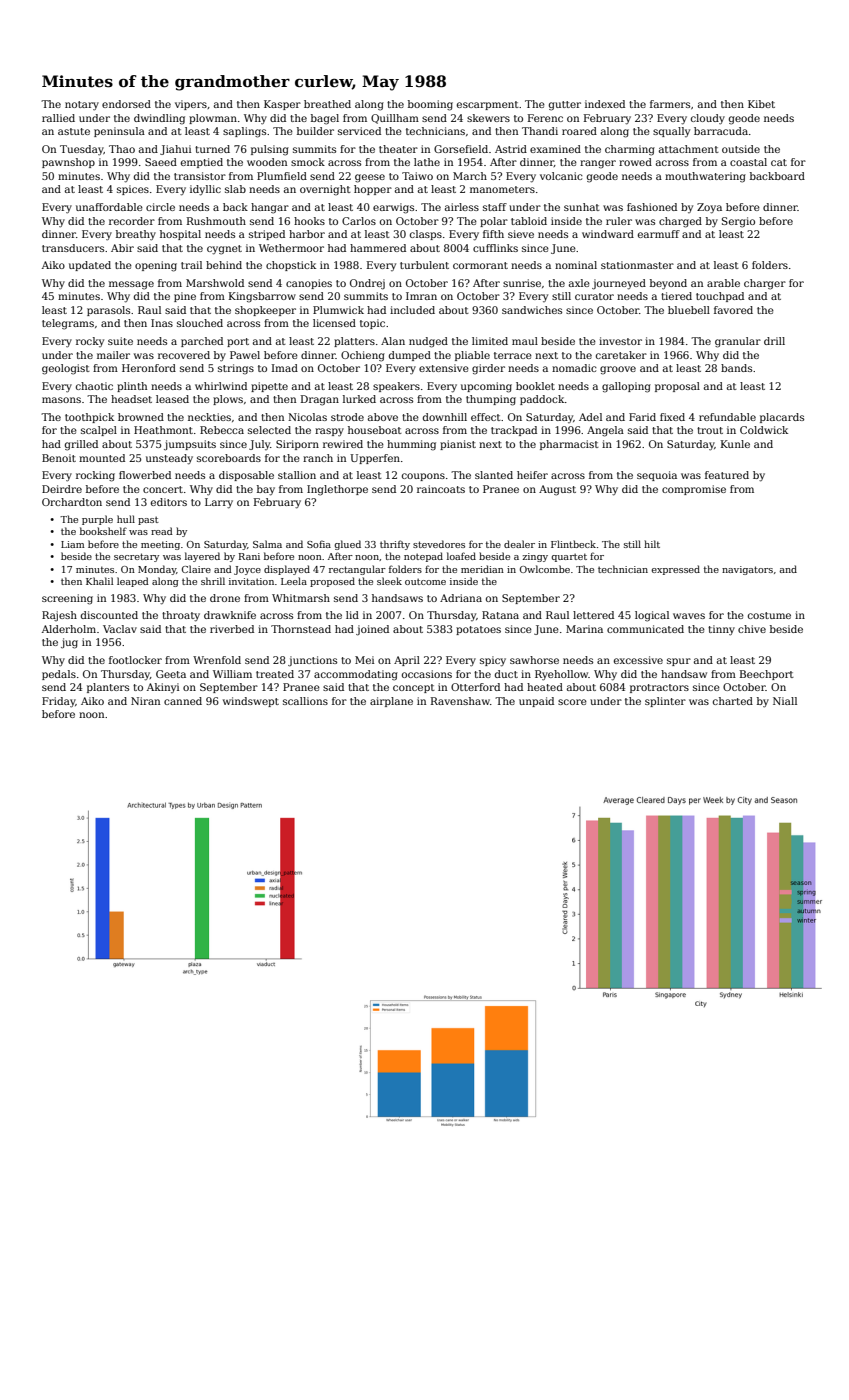 The height and width of the page is (1400, 849). What do you see at coordinates (90, 342) in the page?
I see `rocky` at bounding box center [90, 342].
